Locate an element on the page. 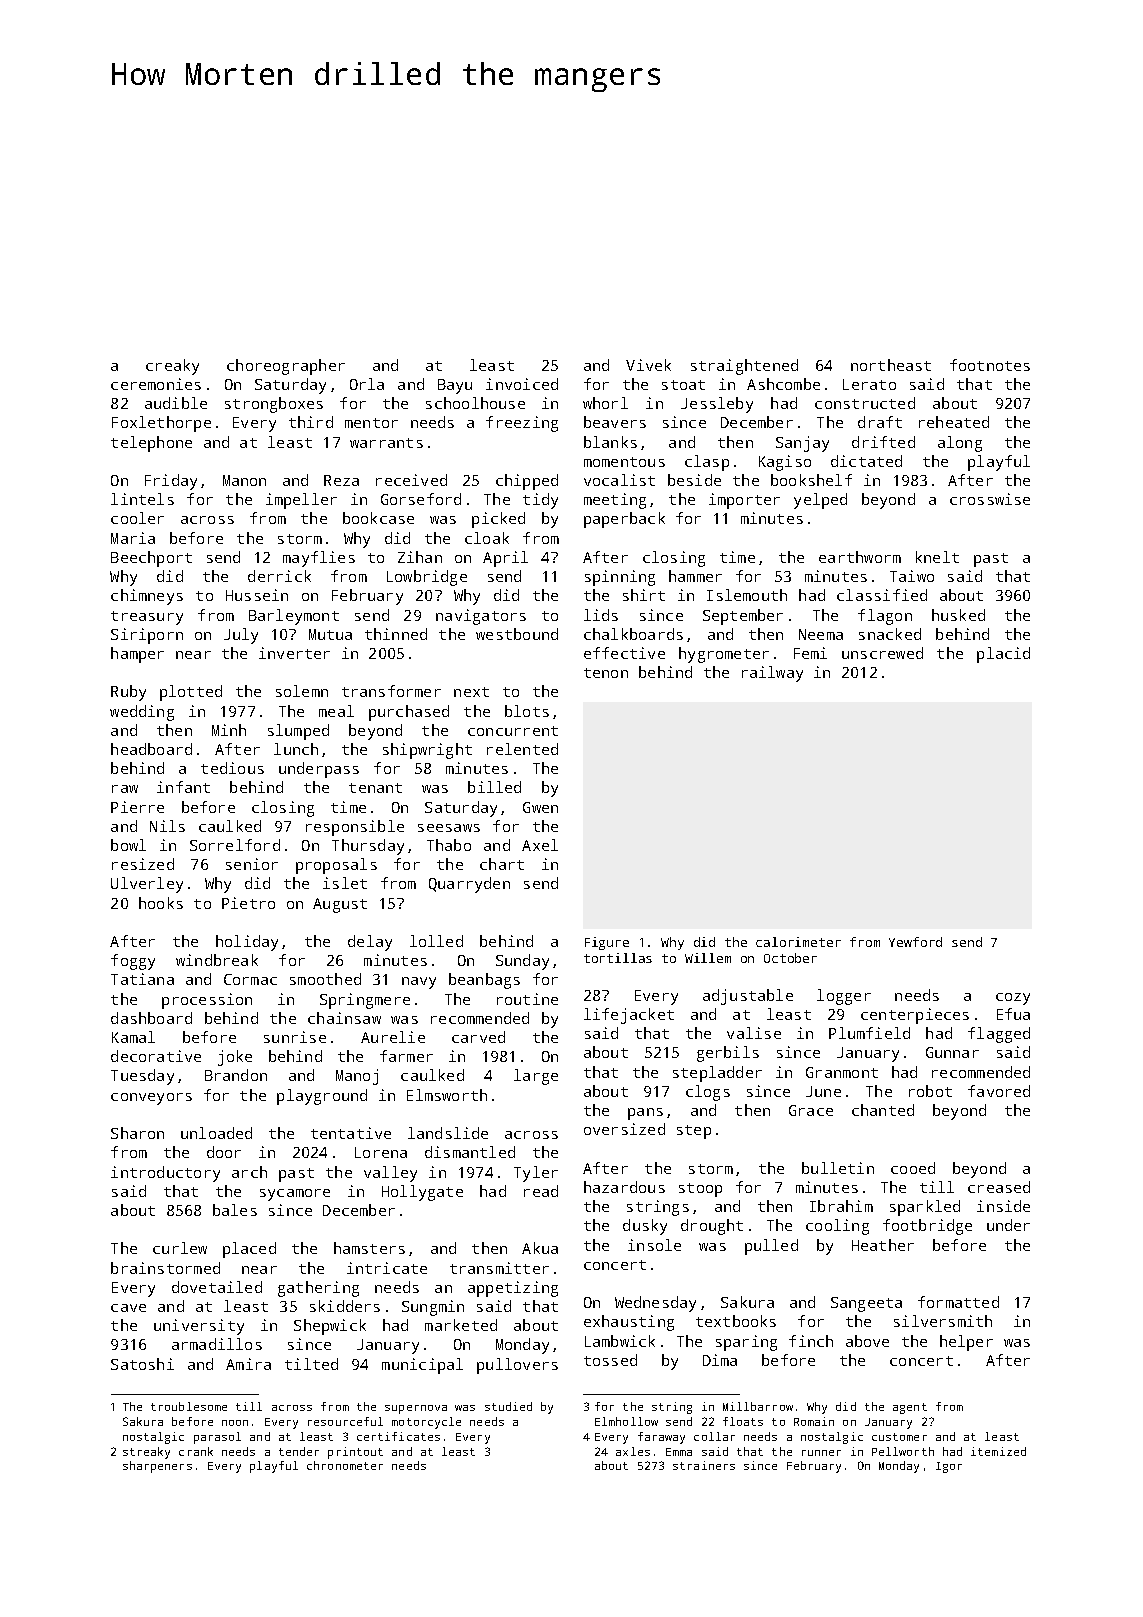 The width and height of the image is (1143, 1617). footnotes is located at coordinates (990, 365).
